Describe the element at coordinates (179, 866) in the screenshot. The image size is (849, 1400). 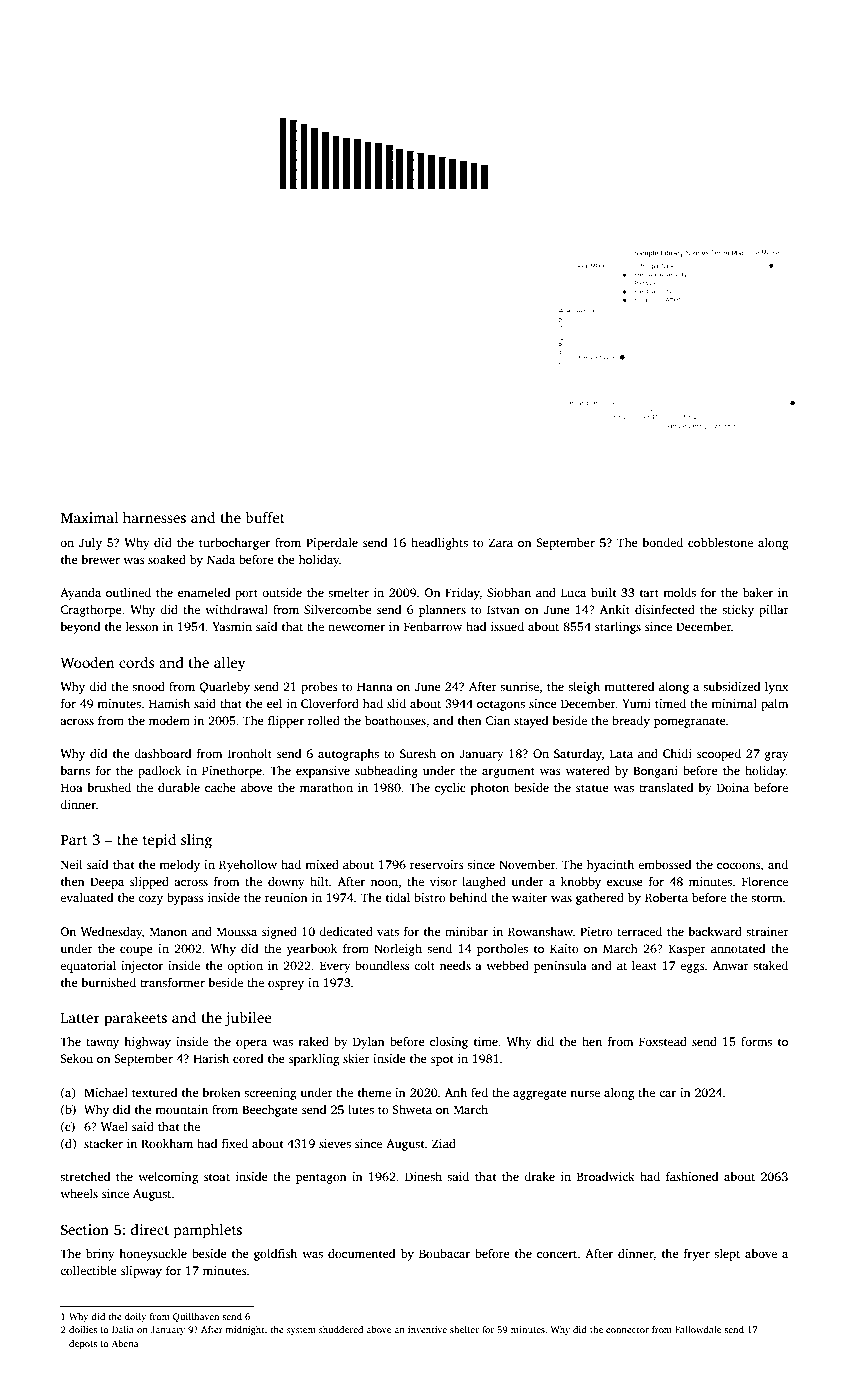
I see `melody` at that location.
